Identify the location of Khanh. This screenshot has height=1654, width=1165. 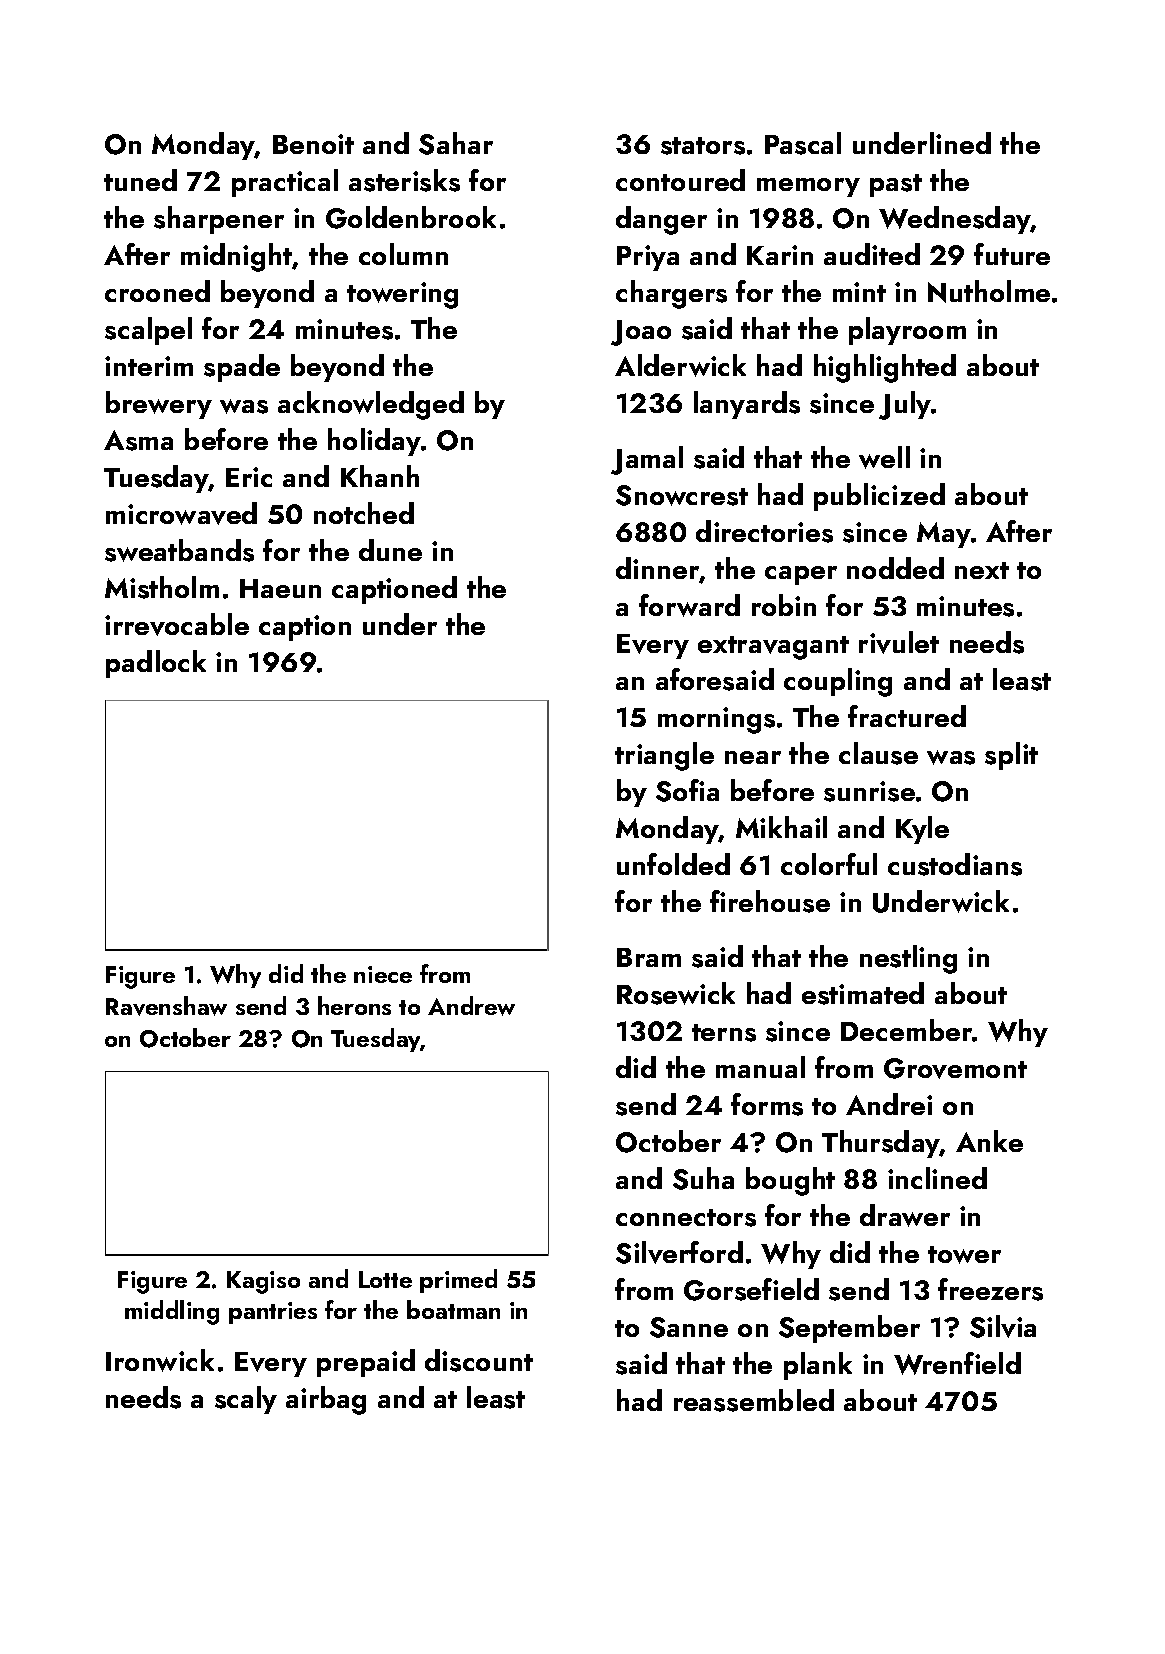
(380, 476).
